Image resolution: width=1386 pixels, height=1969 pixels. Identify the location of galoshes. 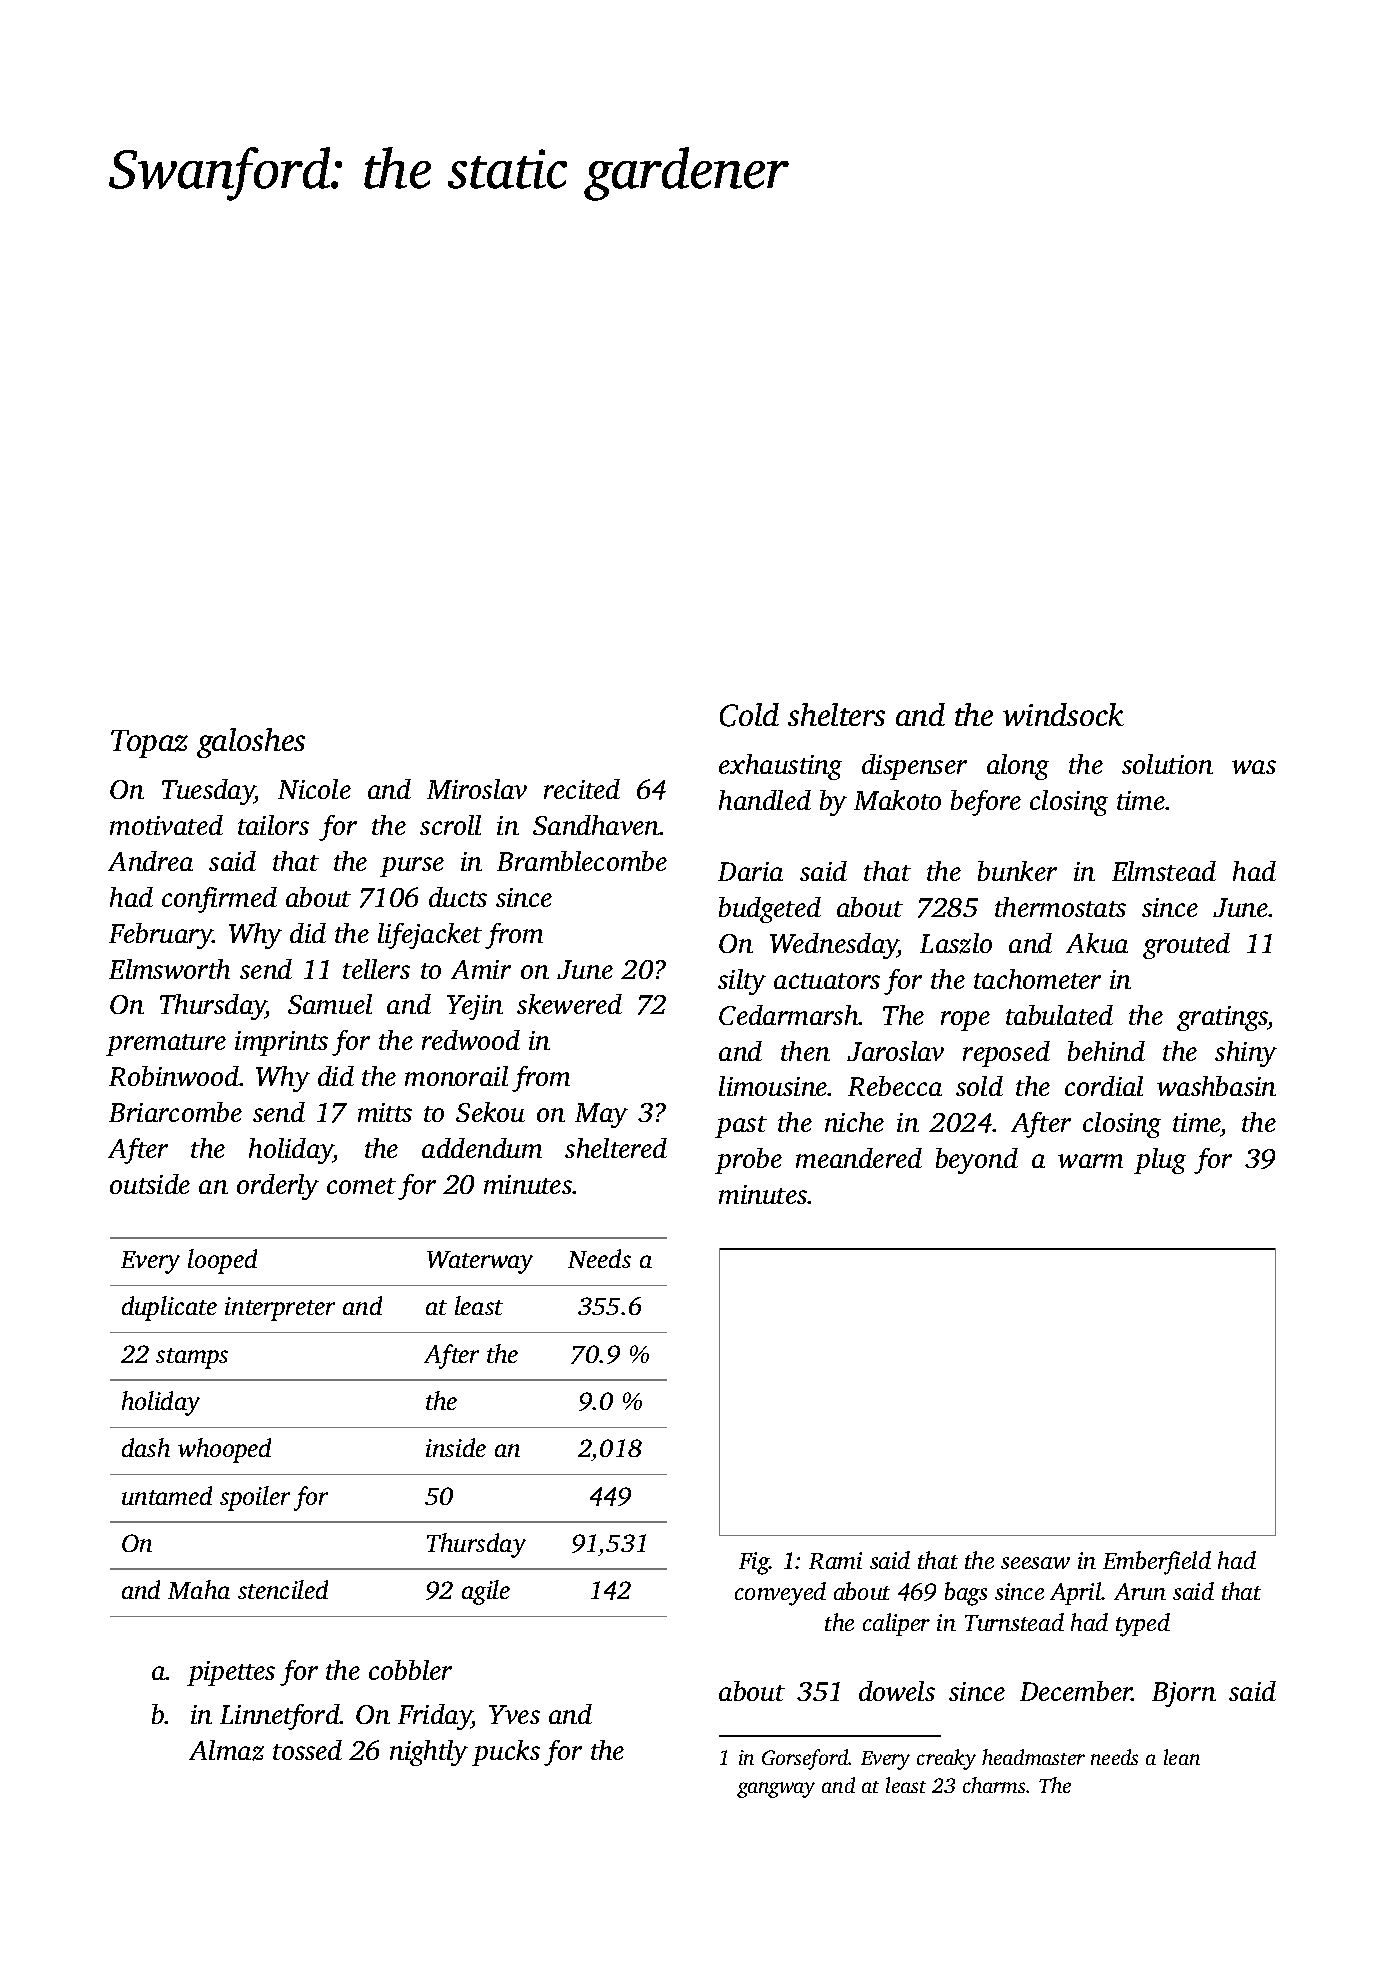
(251, 743).
